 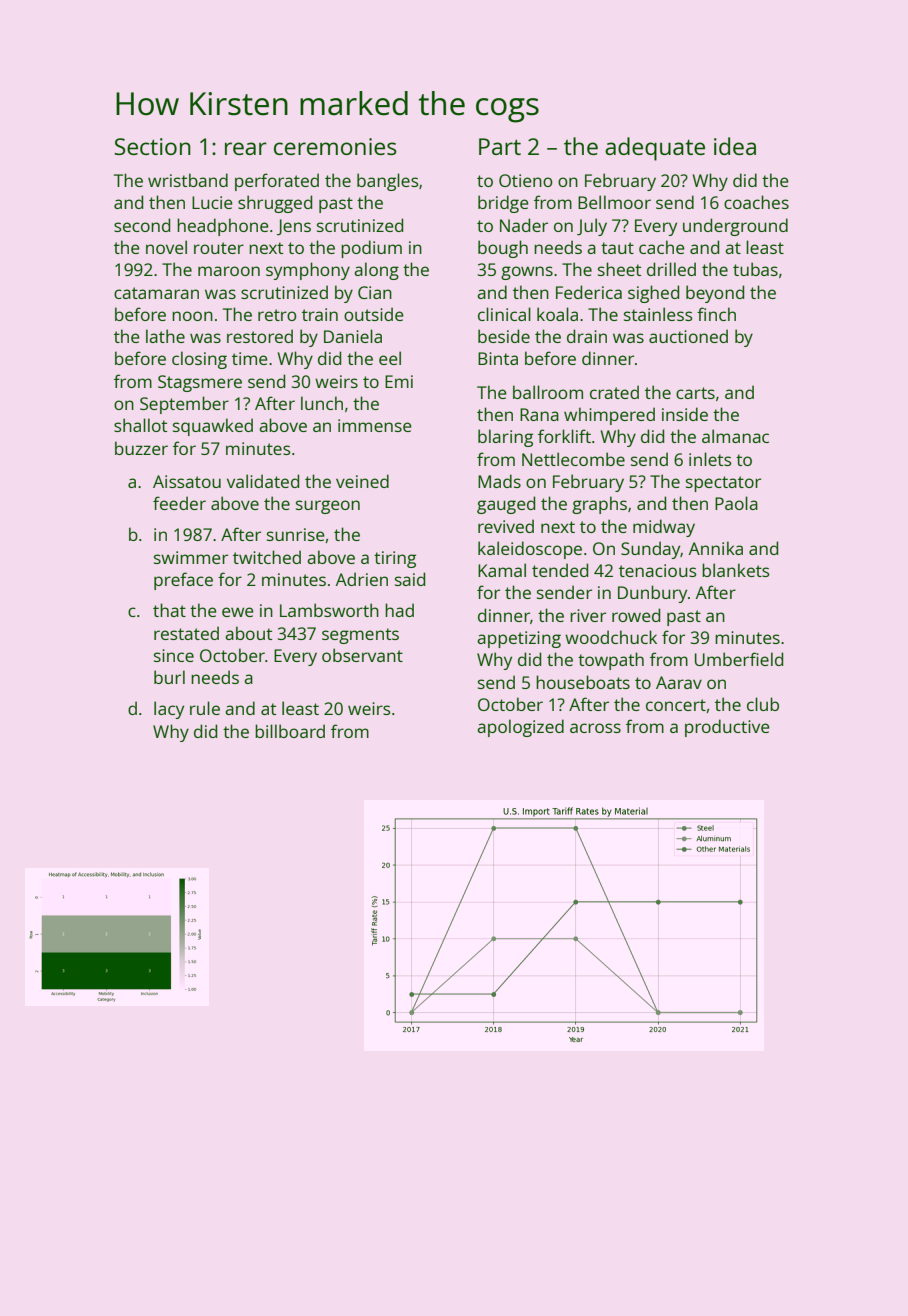 What do you see at coordinates (662, 247) in the screenshot?
I see `cache` at bounding box center [662, 247].
